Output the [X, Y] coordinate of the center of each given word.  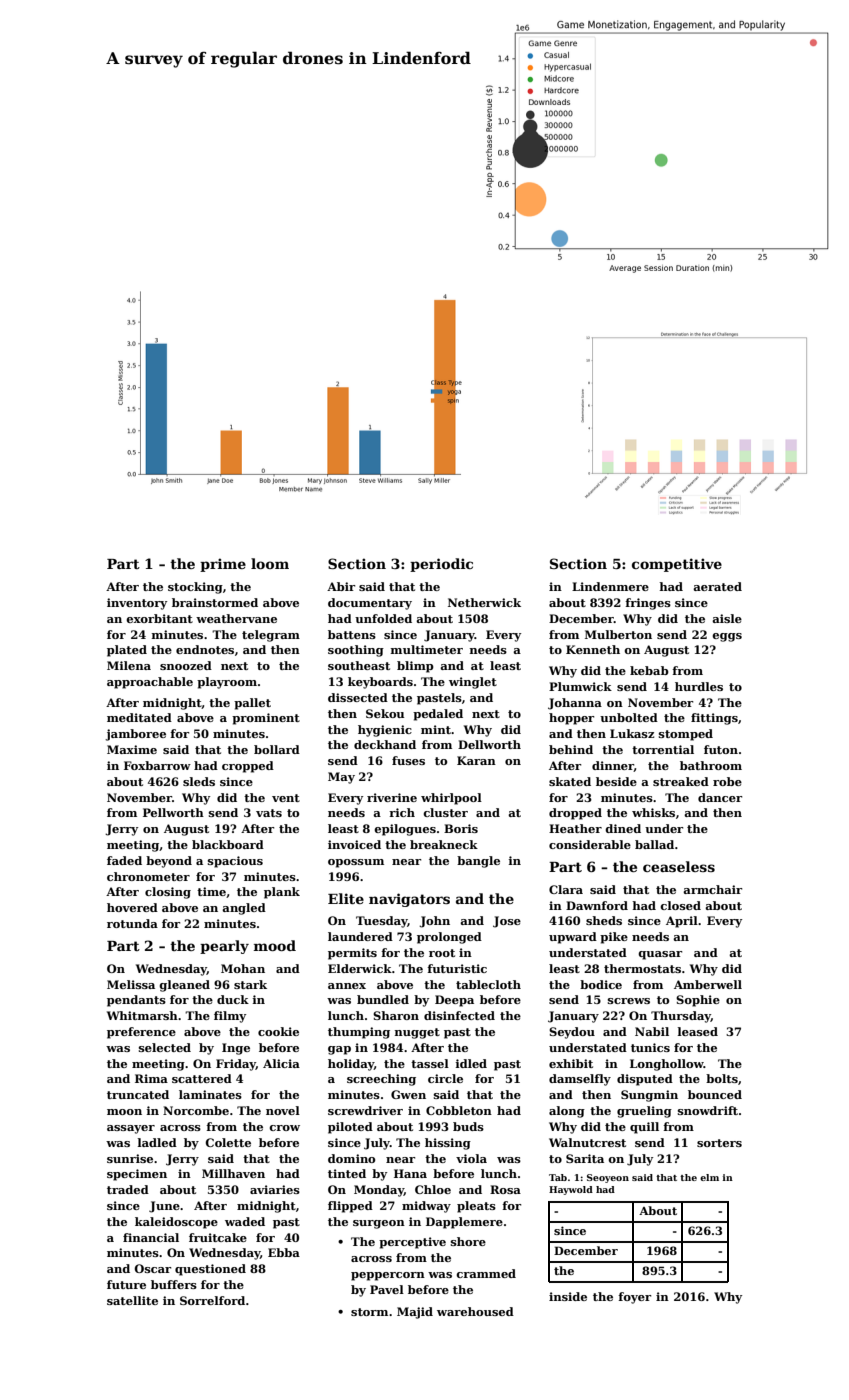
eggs [727, 637]
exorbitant [159, 618]
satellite [132, 1300]
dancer [720, 797]
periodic [441, 565]
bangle [478, 862]
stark [250, 984]
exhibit [571, 1063]
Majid [415, 1313]
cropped [248, 767]
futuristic [457, 968]
